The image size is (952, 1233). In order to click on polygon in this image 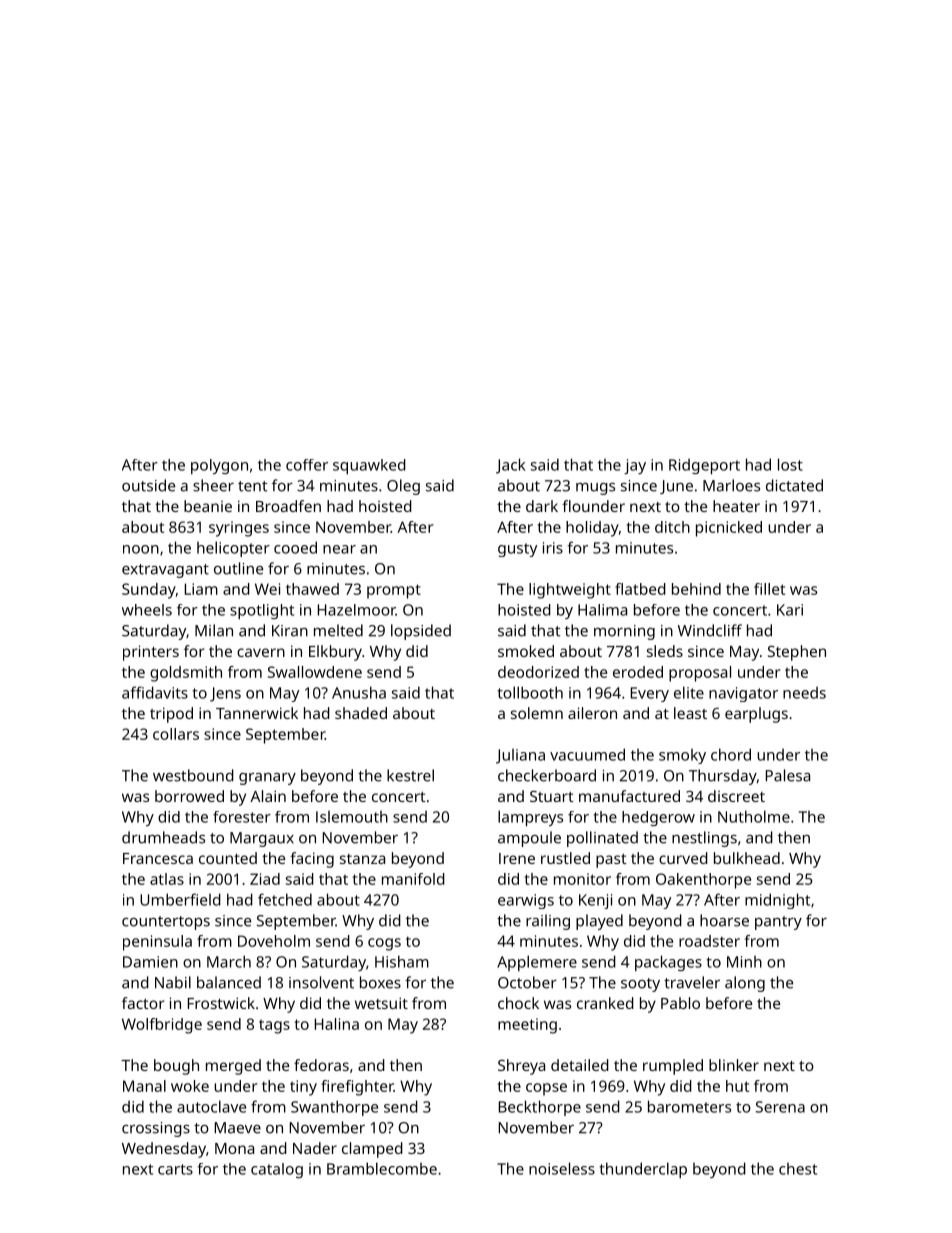, I will do `click(219, 466)`.
